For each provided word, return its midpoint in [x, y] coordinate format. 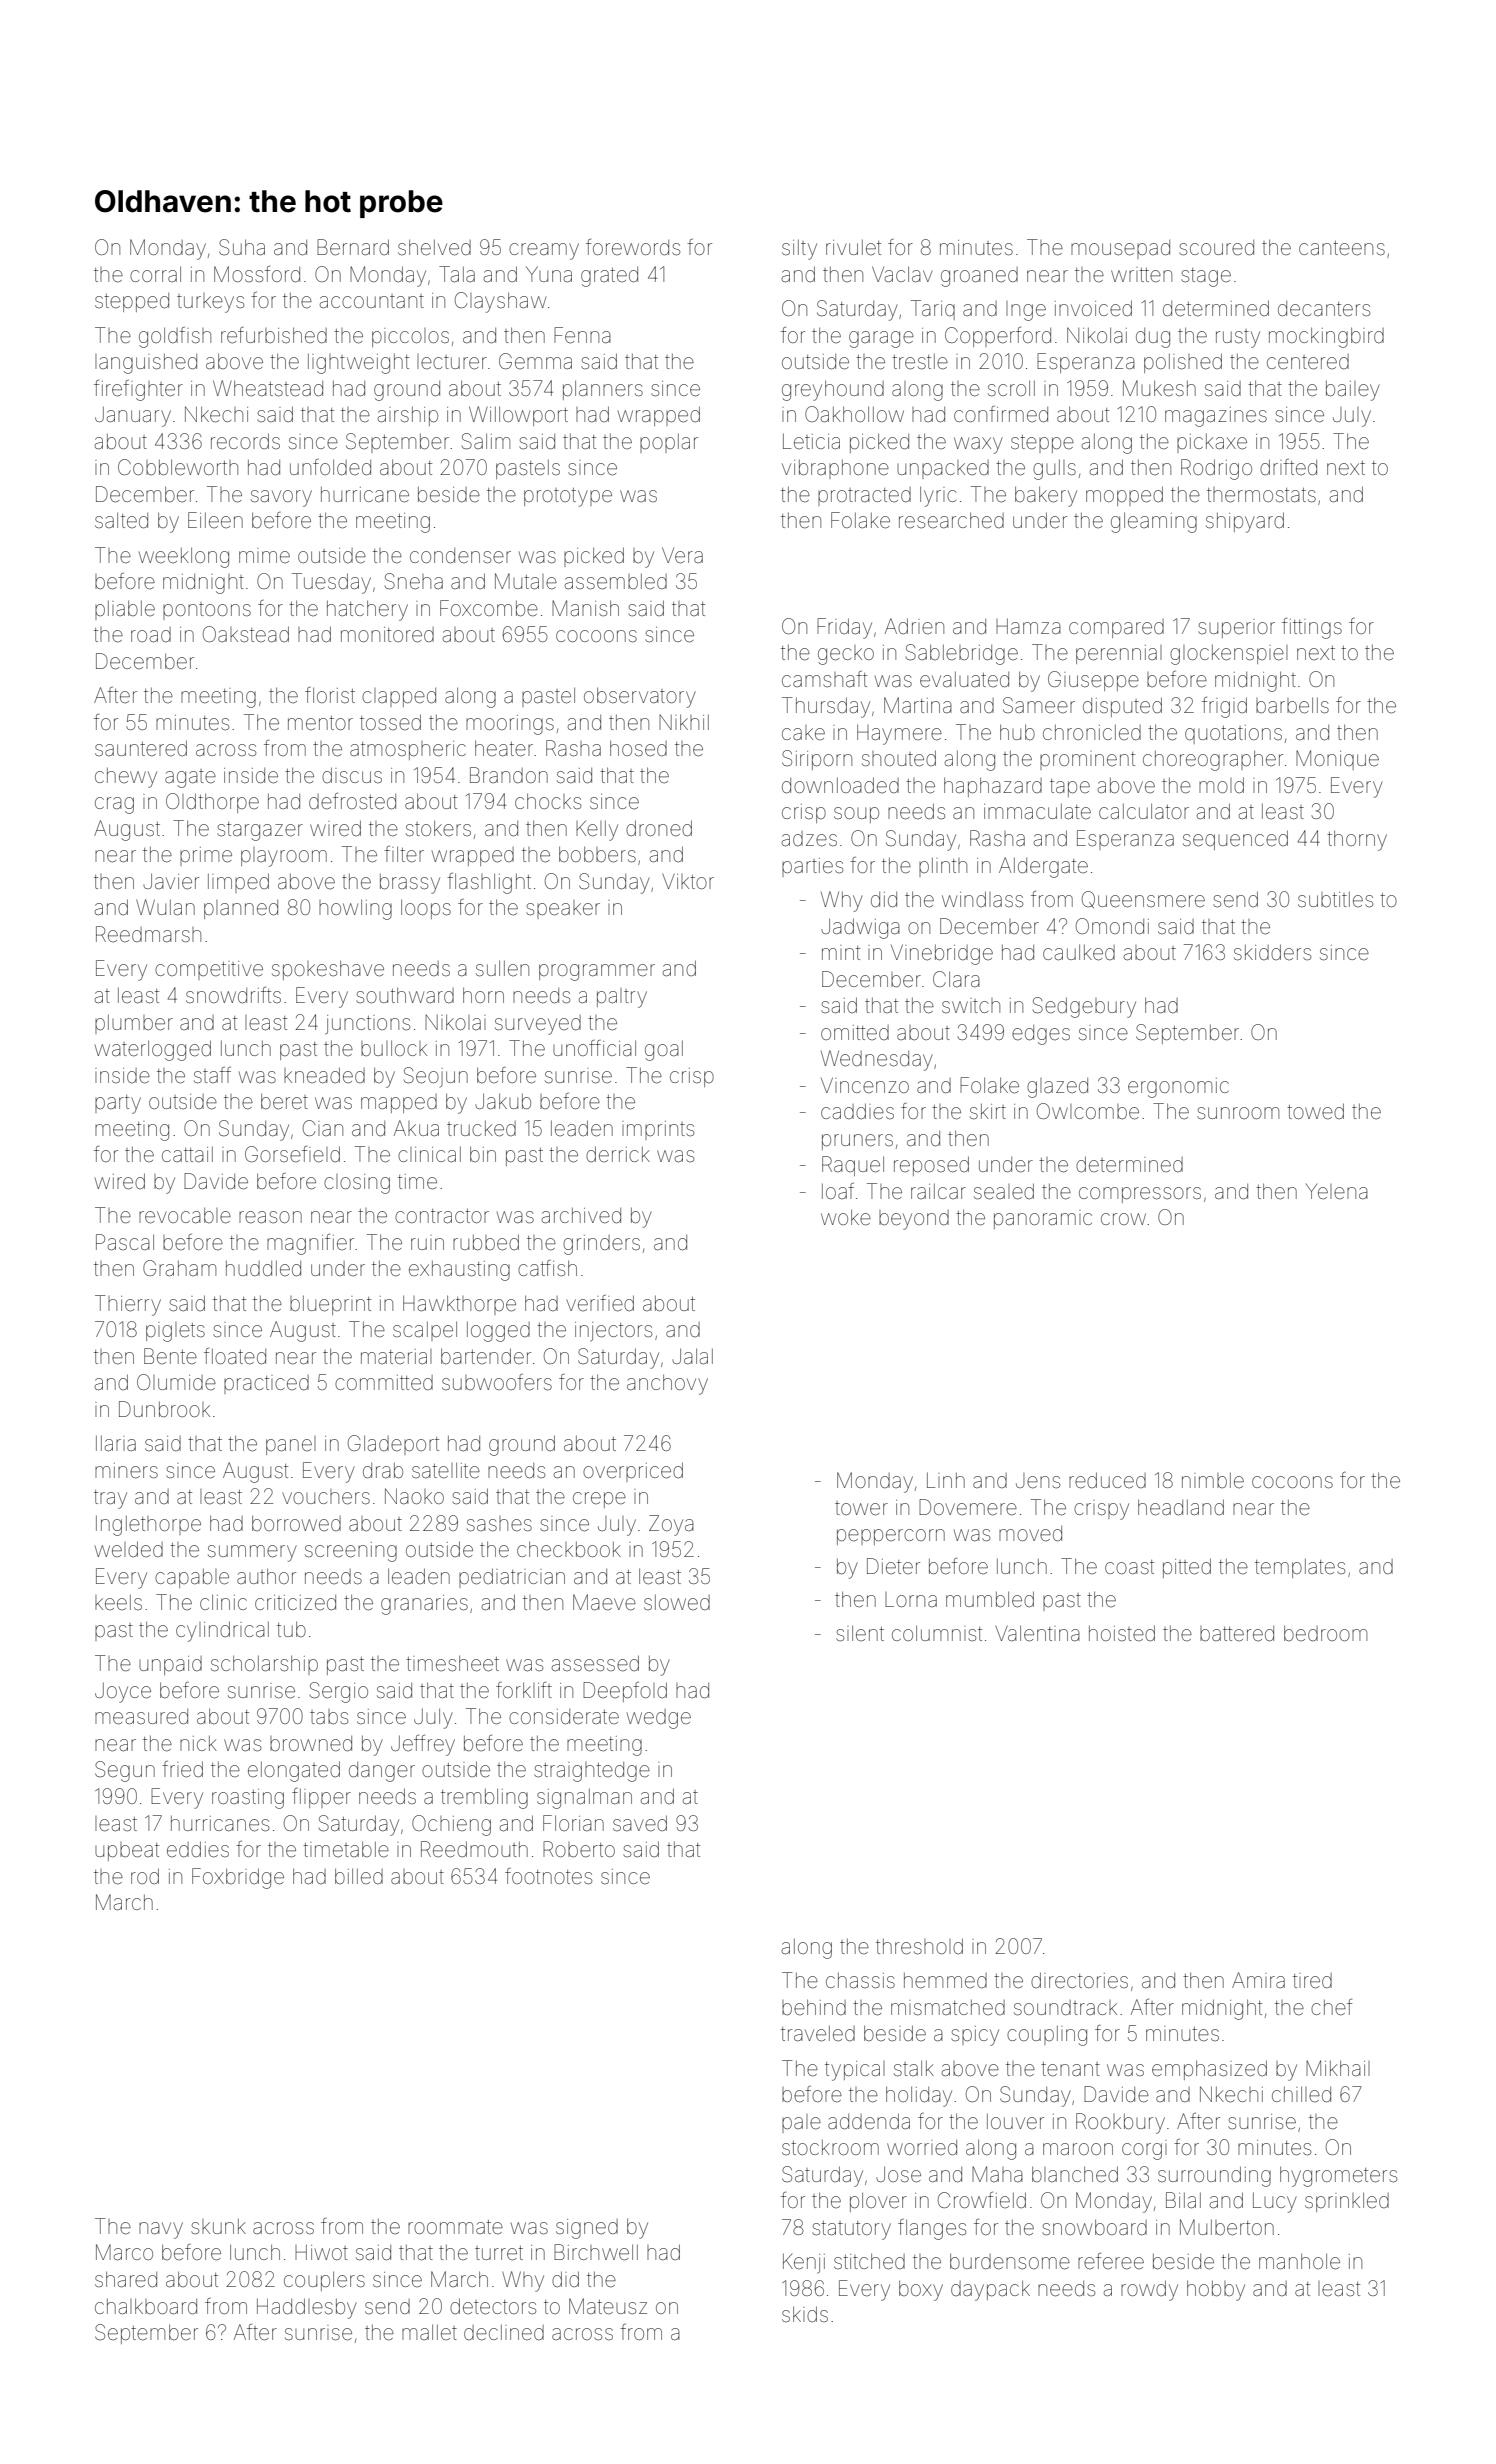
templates [1300, 1568]
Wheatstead [268, 388]
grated [609, 277]
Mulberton [1227, 2227]
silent [860, 1633]
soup [856, 815]
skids [805, 2314]
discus [352, 775]
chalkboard [146, 2306]
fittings [1312, 628]
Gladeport [393, 1445]
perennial [1119, 654]
